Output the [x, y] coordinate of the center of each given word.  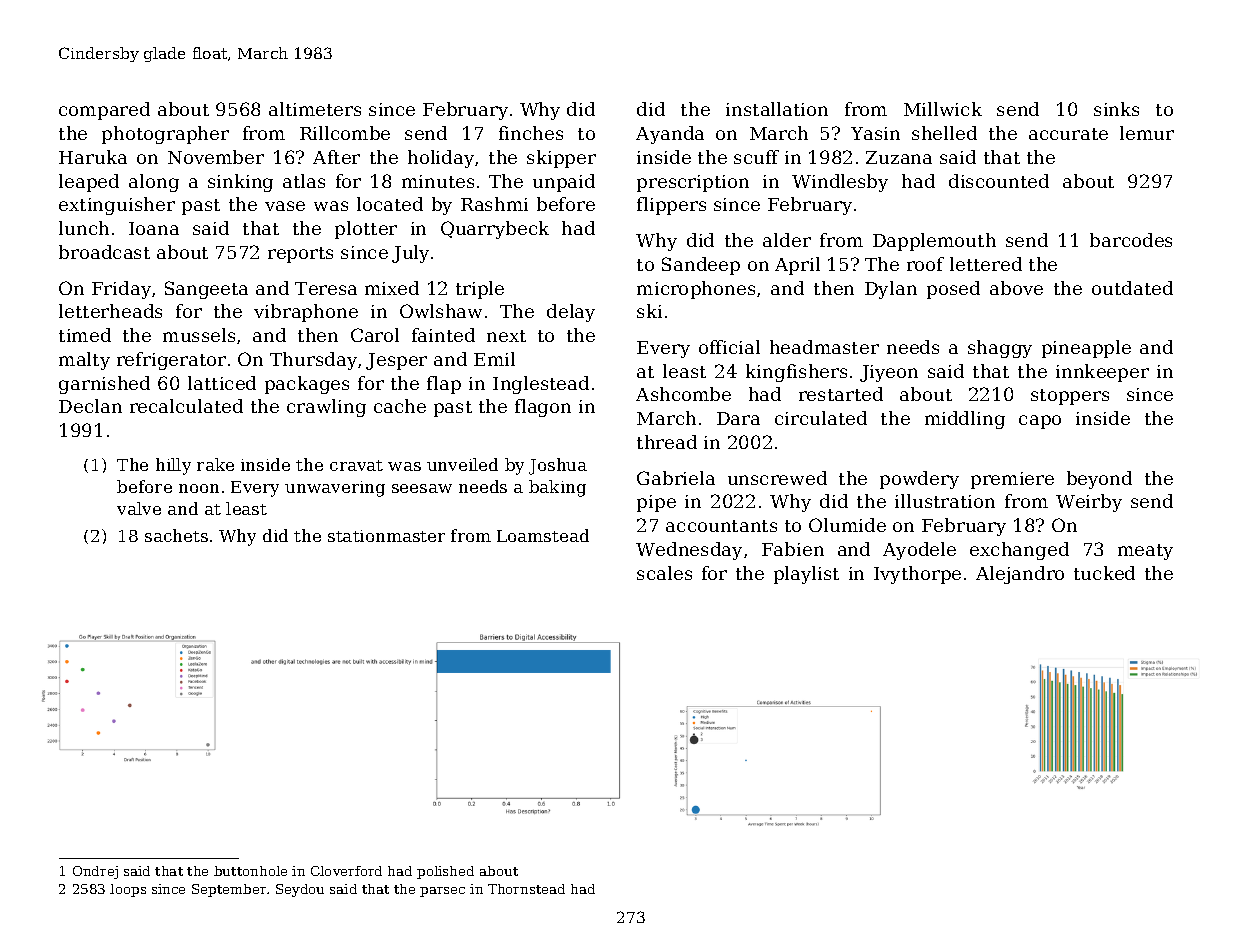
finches [531, 133]
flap [444, 385]
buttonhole [250, 871]
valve [139, 508]
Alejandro [1020, 575]
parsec [442, 892]
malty [84, 361]
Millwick [943, 109]
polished [445, 872]
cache [400, 406]
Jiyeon [889, 373]
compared [104, 111]
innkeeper [1102, 373]
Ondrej [95, 872]
